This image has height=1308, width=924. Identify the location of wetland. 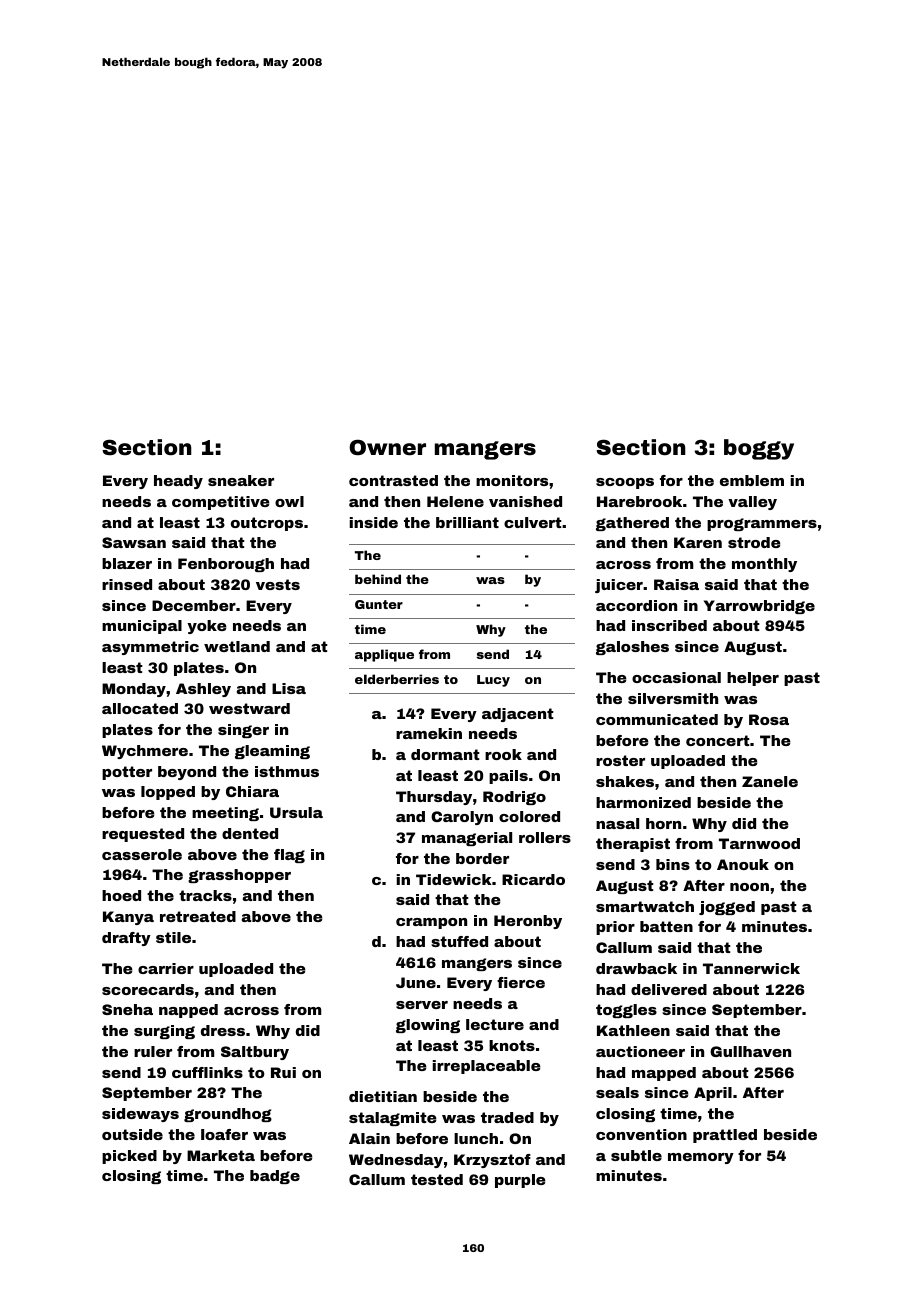
(237, 646).
